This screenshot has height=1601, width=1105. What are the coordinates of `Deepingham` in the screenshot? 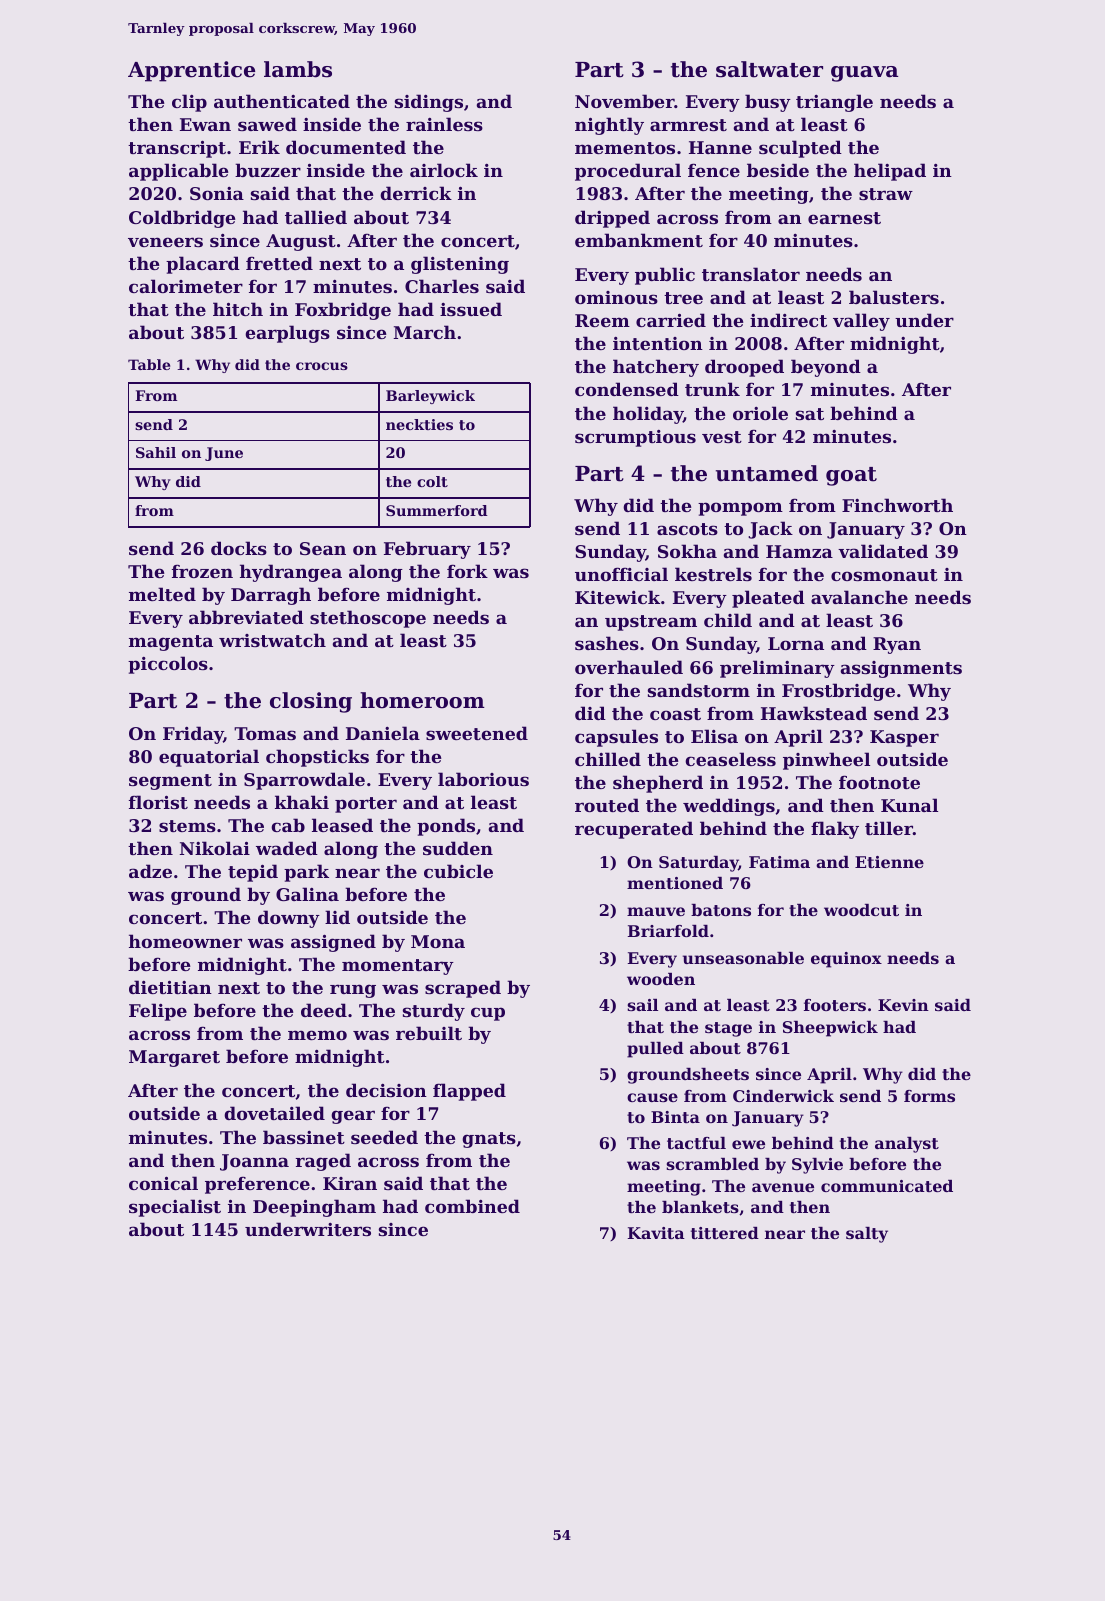 It's located at (314, 1208).
